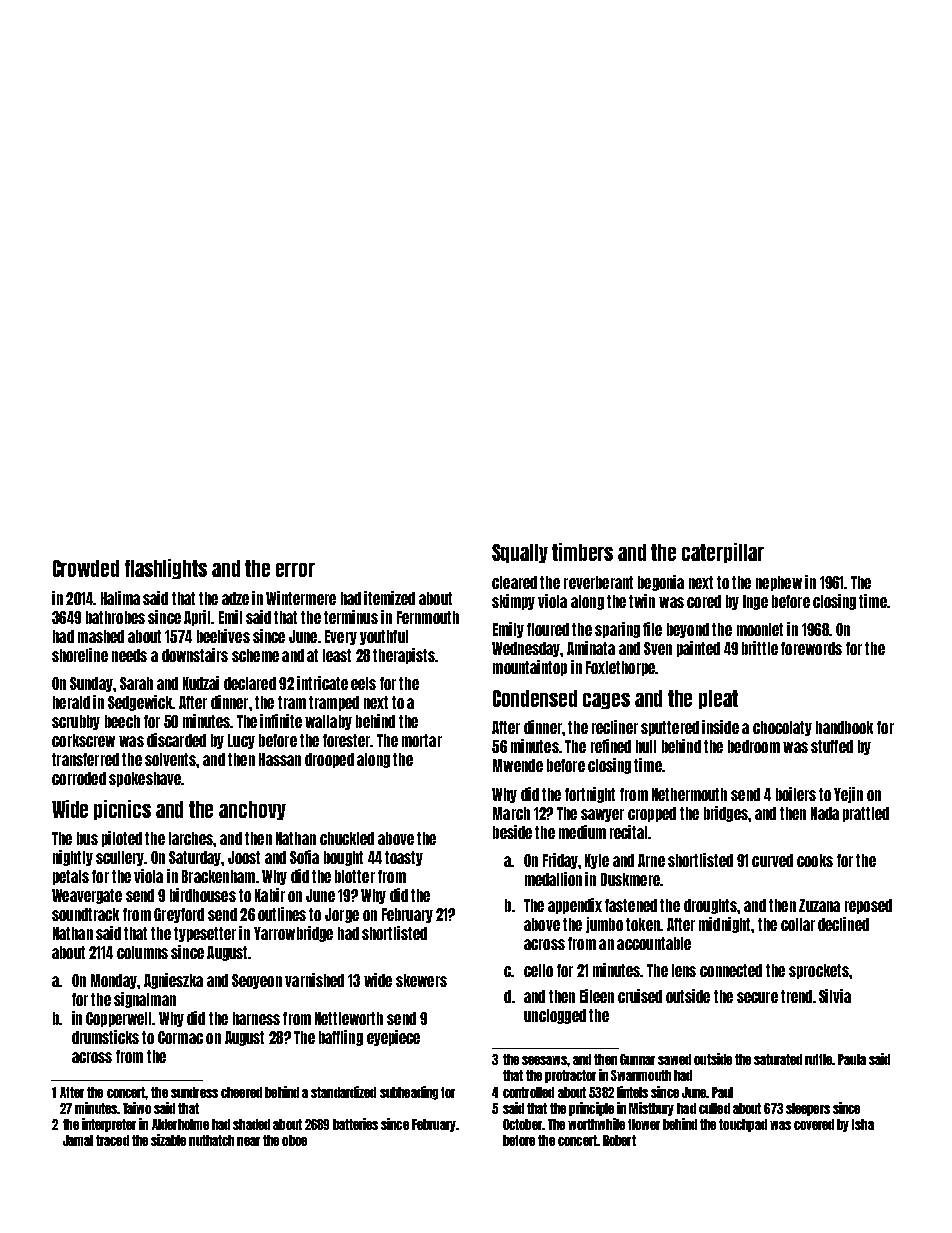 The image size is (952, 1233). I want to click on Copperwell, so click(118, 1019).
